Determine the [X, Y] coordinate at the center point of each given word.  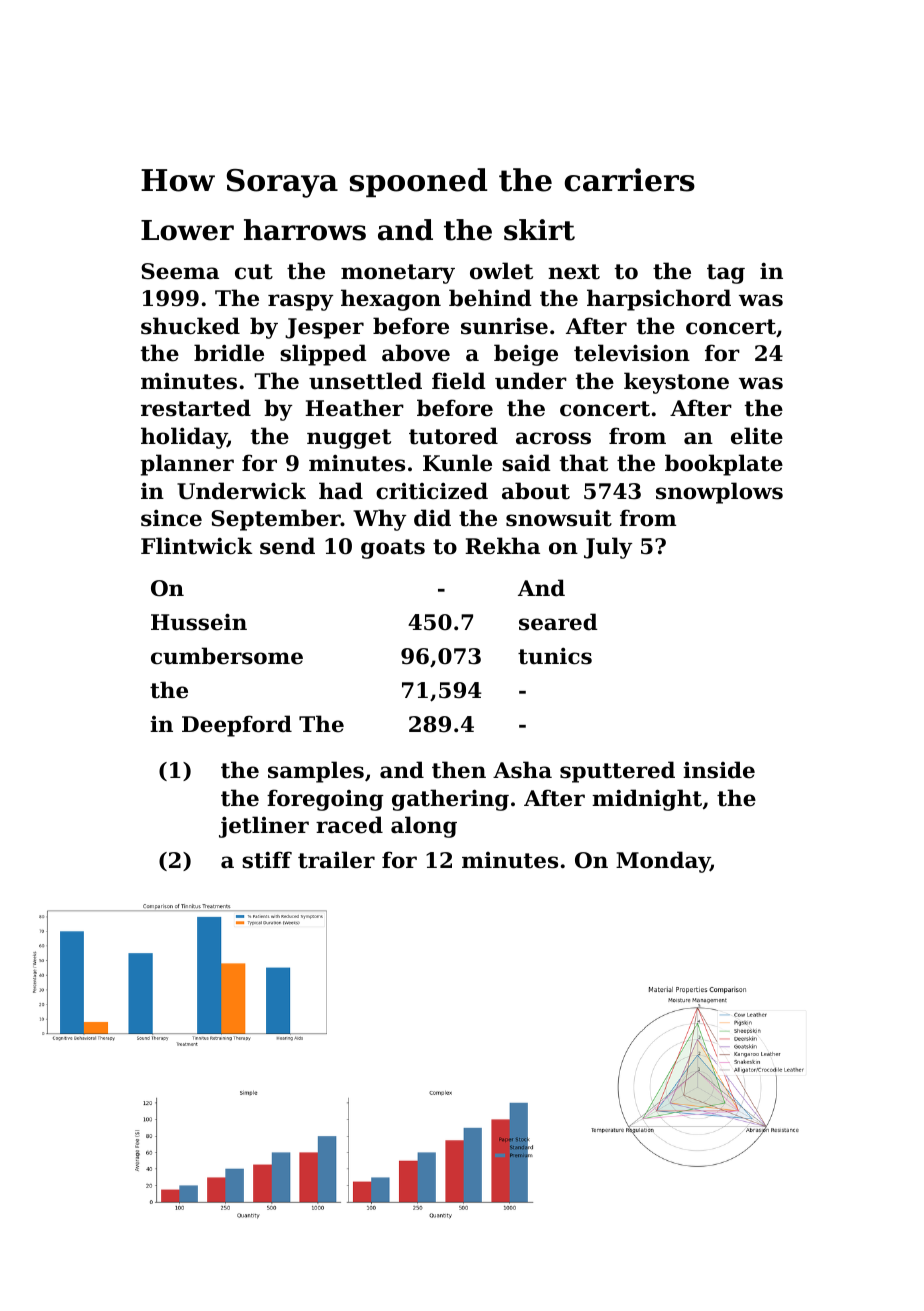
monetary [398, 274]
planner [187, 465]
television [632, 353]
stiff [267, 860]
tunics [555, 656]
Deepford [237, 726]
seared [558, 622]
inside [719, 770]
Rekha [502, 546]
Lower [187, 230]
